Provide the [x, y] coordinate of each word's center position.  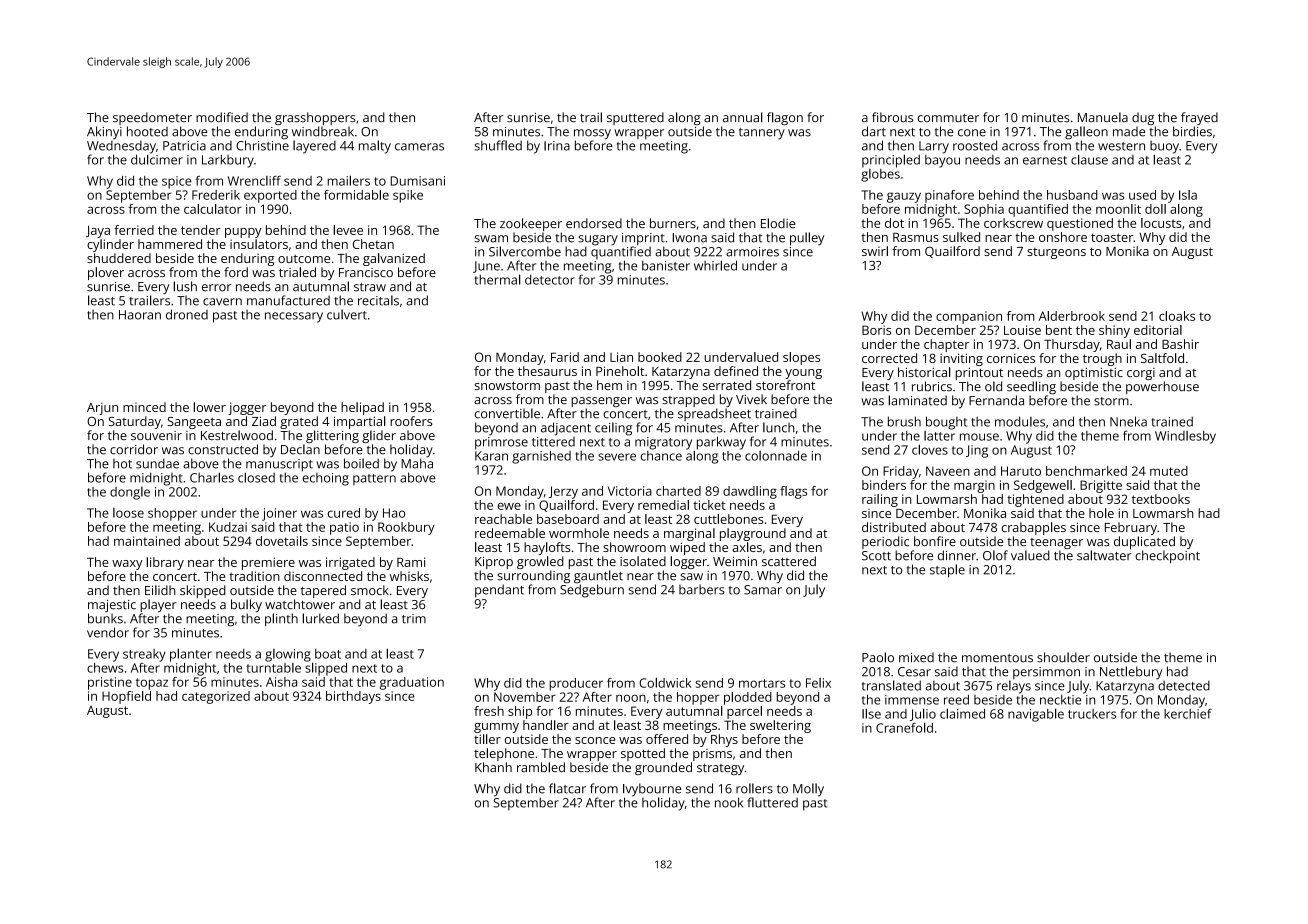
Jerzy [563, 492]
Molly [808, 790]
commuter [948, 118]
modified [222, 117]
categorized [216, 697]
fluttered [773, 802]
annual [743, 117]
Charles [212, 477]
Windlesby [1185, 437]
